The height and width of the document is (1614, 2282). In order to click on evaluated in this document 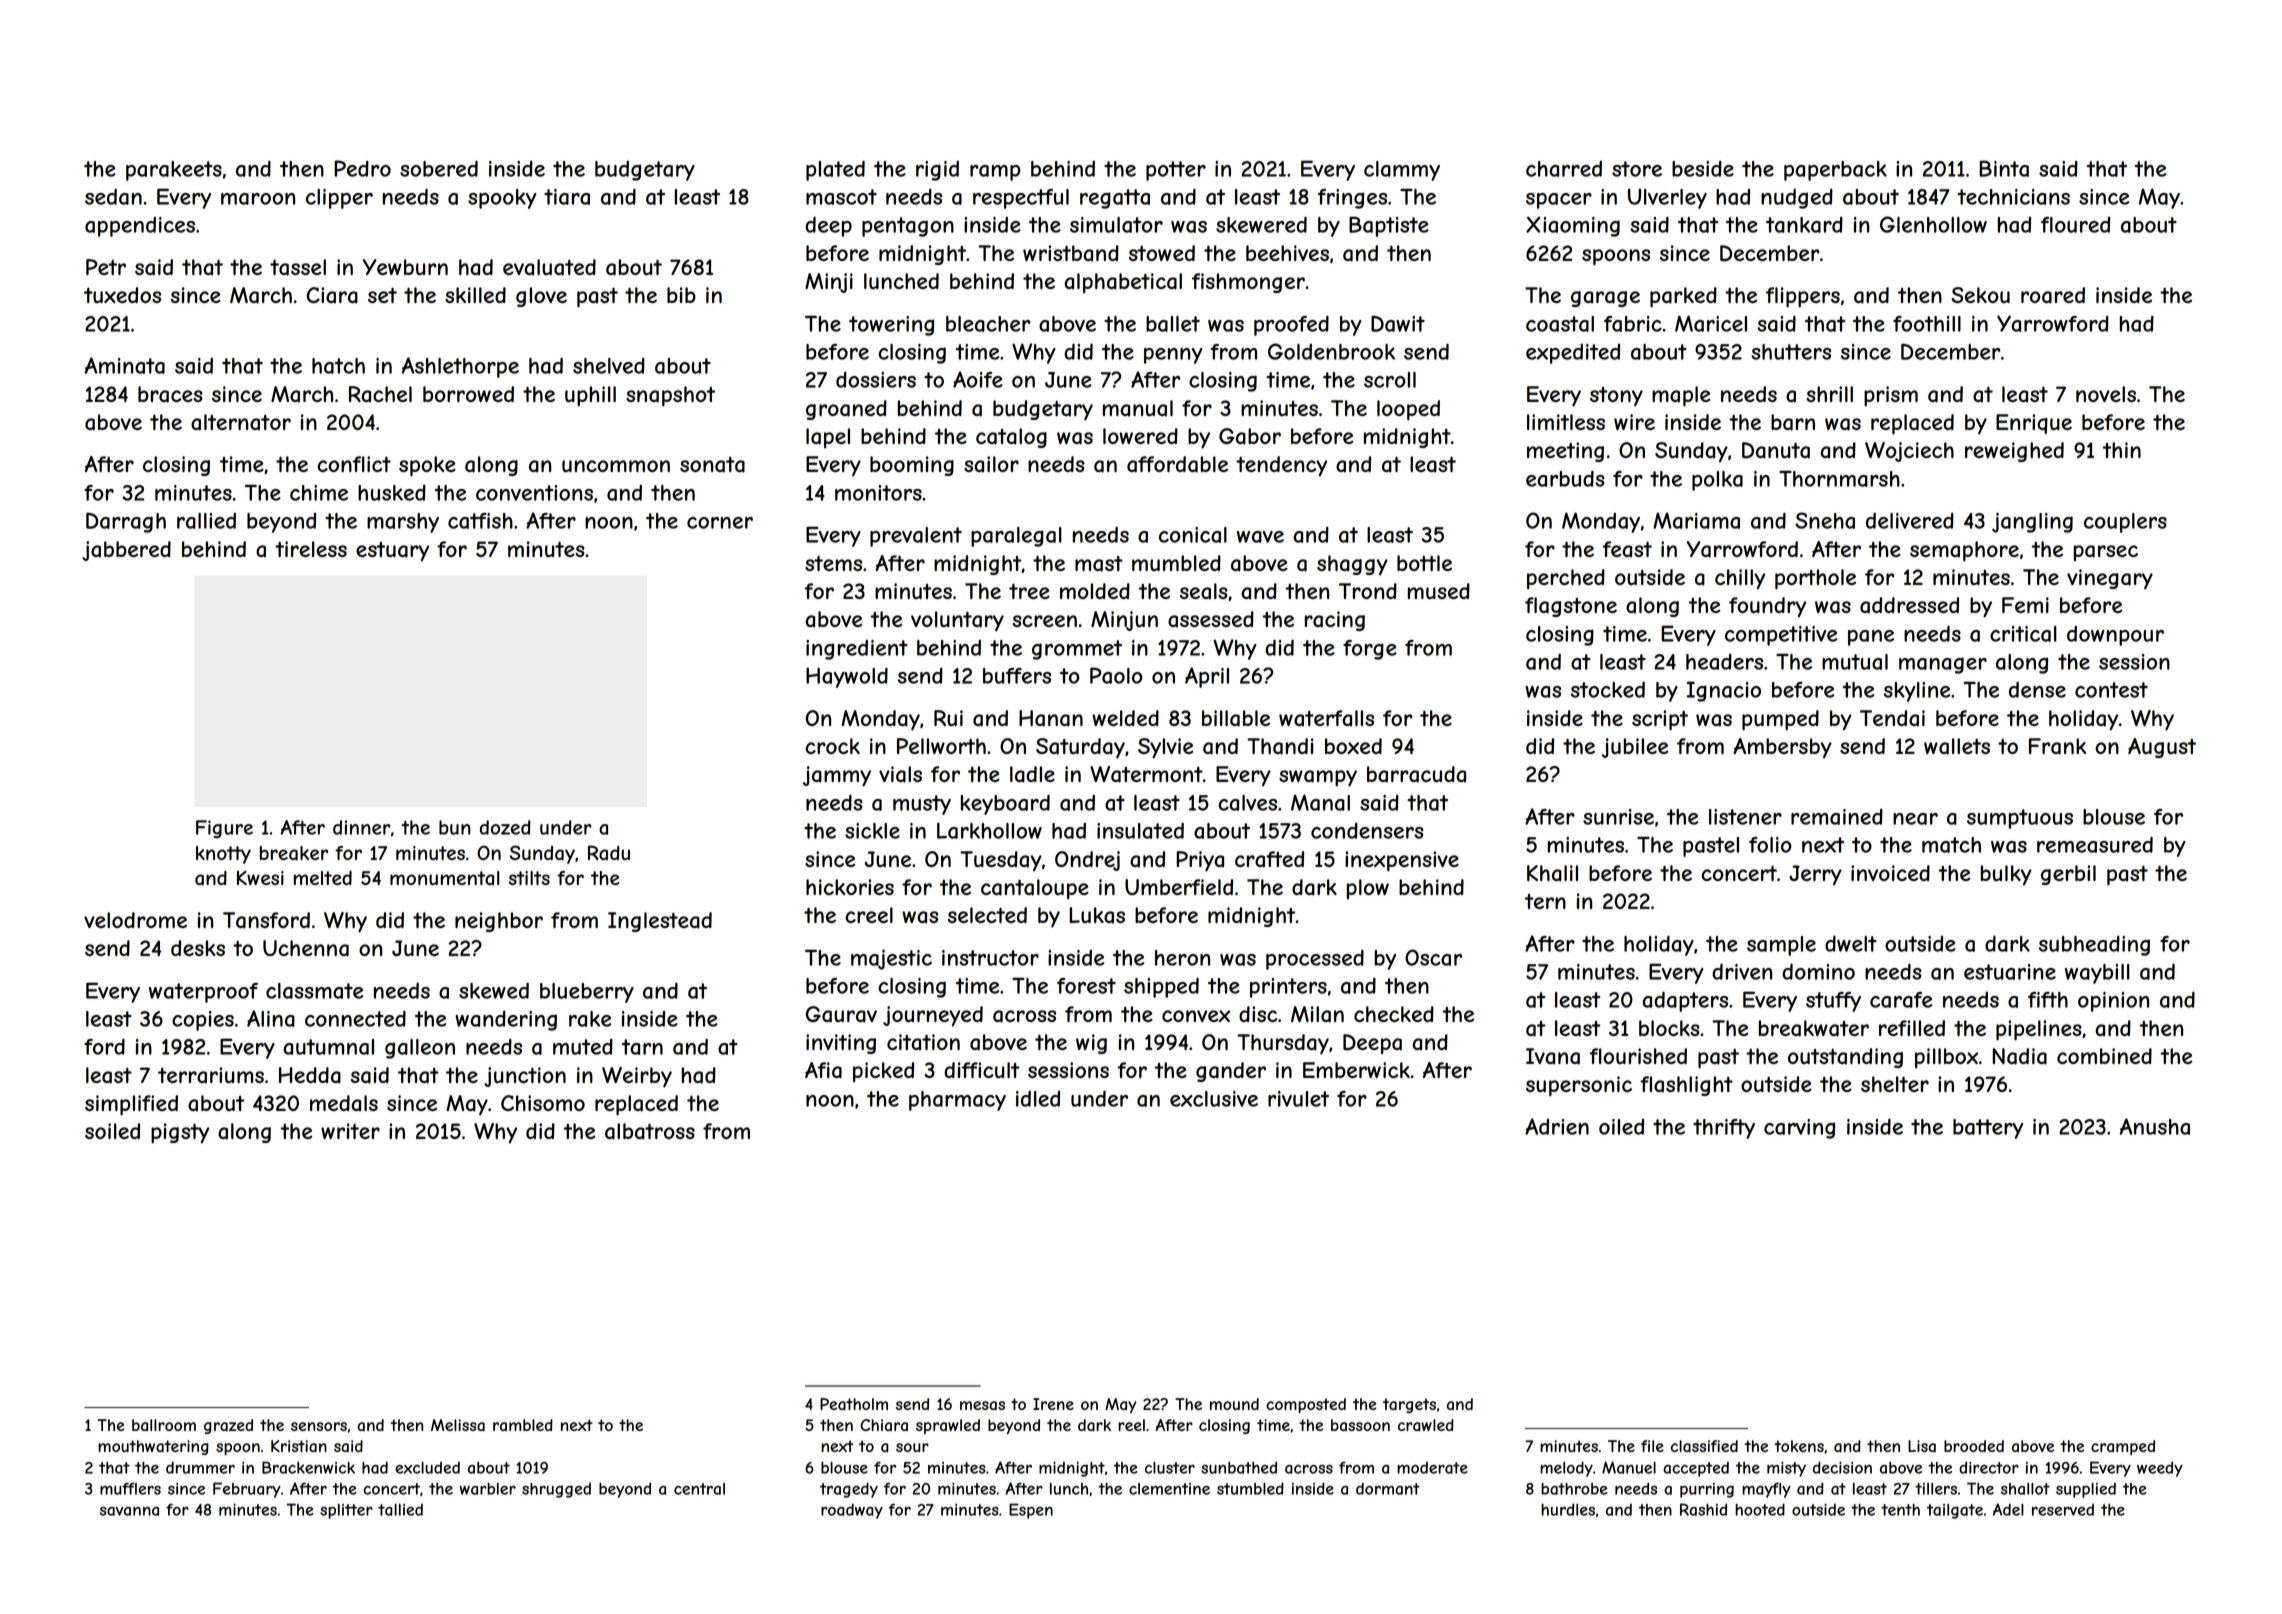, I will do `click(549, 267)`.
